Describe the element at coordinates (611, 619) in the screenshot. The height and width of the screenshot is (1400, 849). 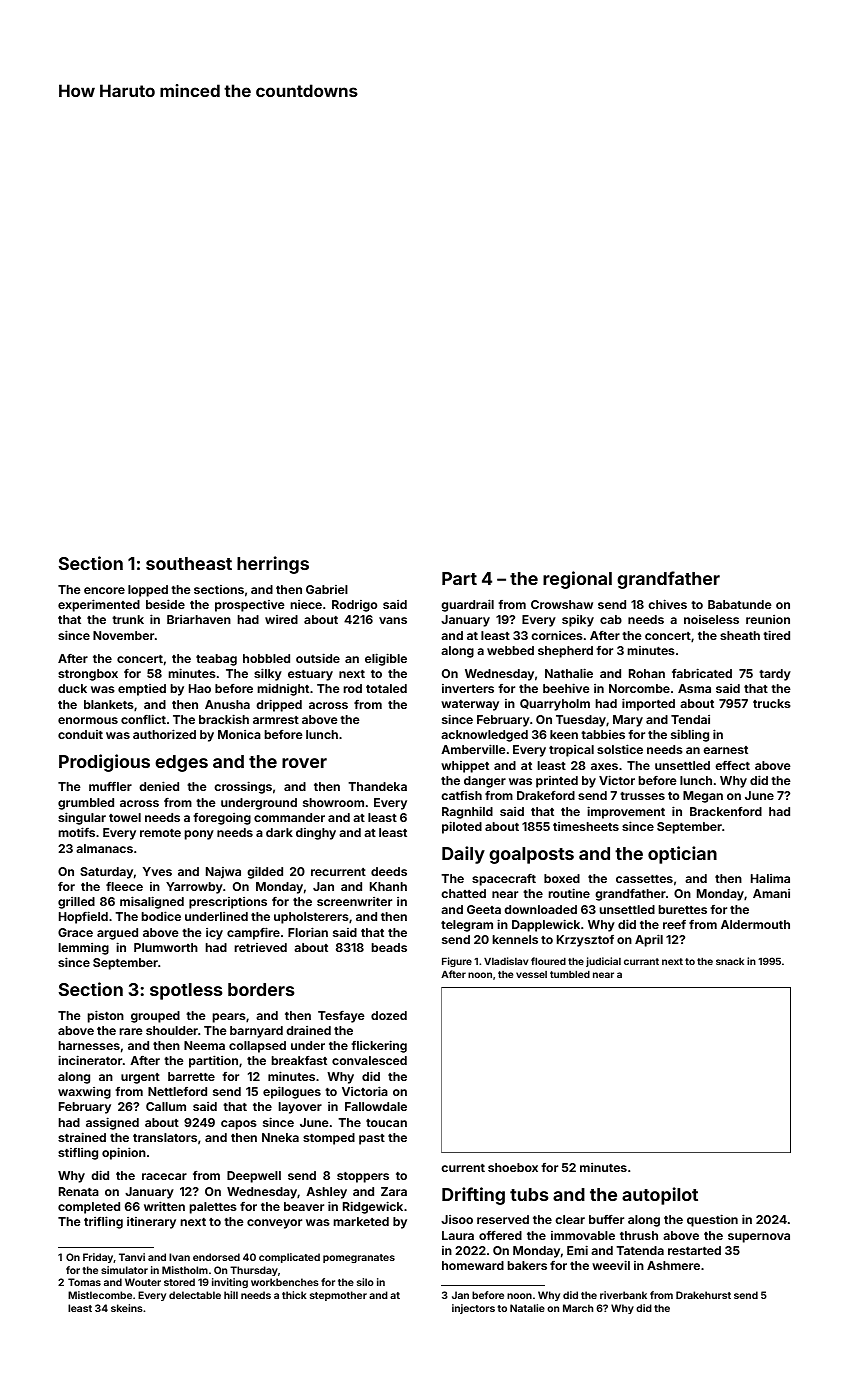
I see `cab` at that location.
